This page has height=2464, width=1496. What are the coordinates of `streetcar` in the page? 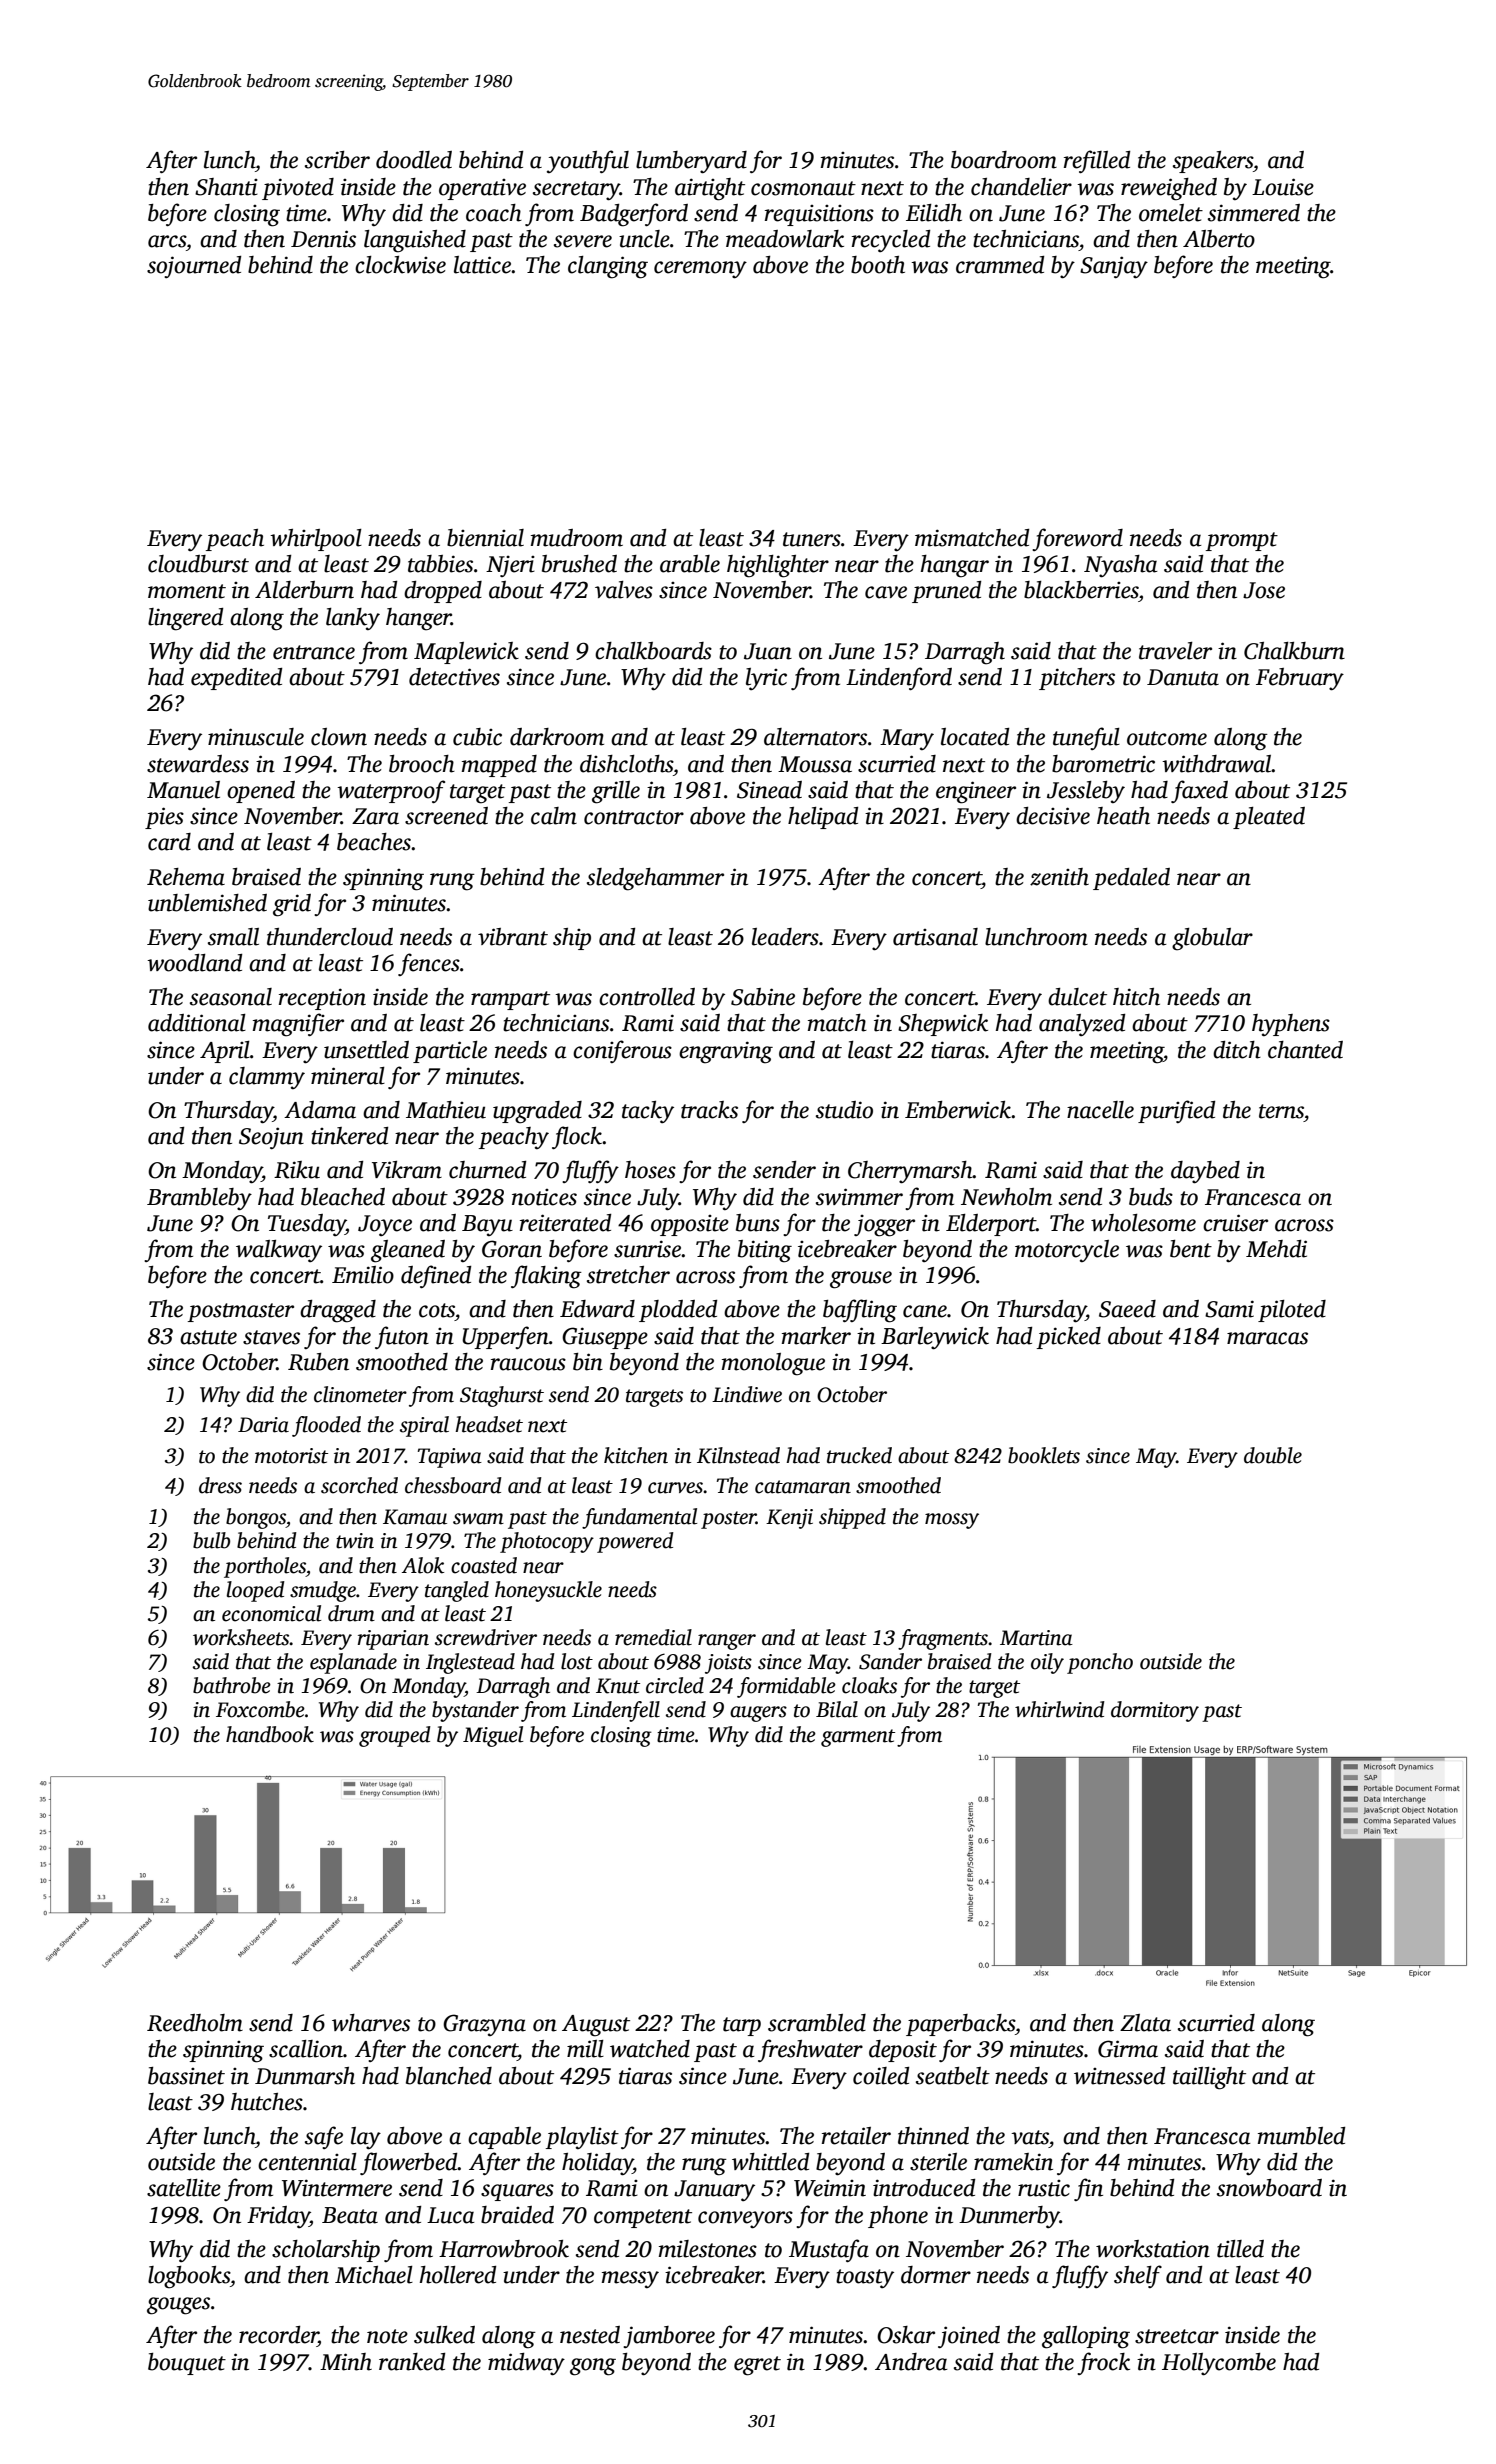 It's located at (1177, 2336).
